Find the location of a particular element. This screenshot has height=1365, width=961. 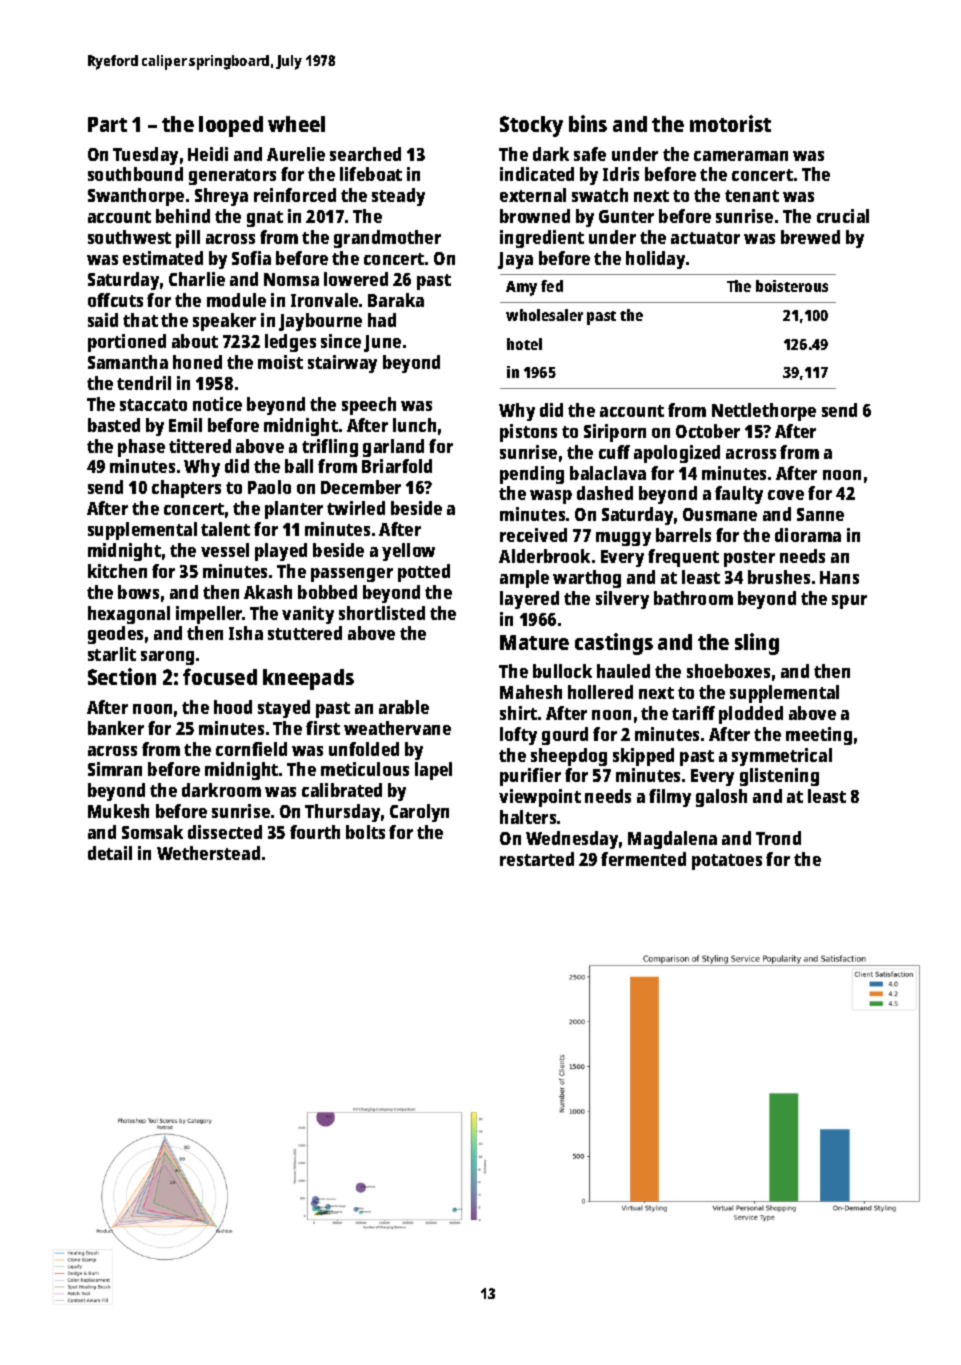

hotel is located at coordinates (524, 344).
